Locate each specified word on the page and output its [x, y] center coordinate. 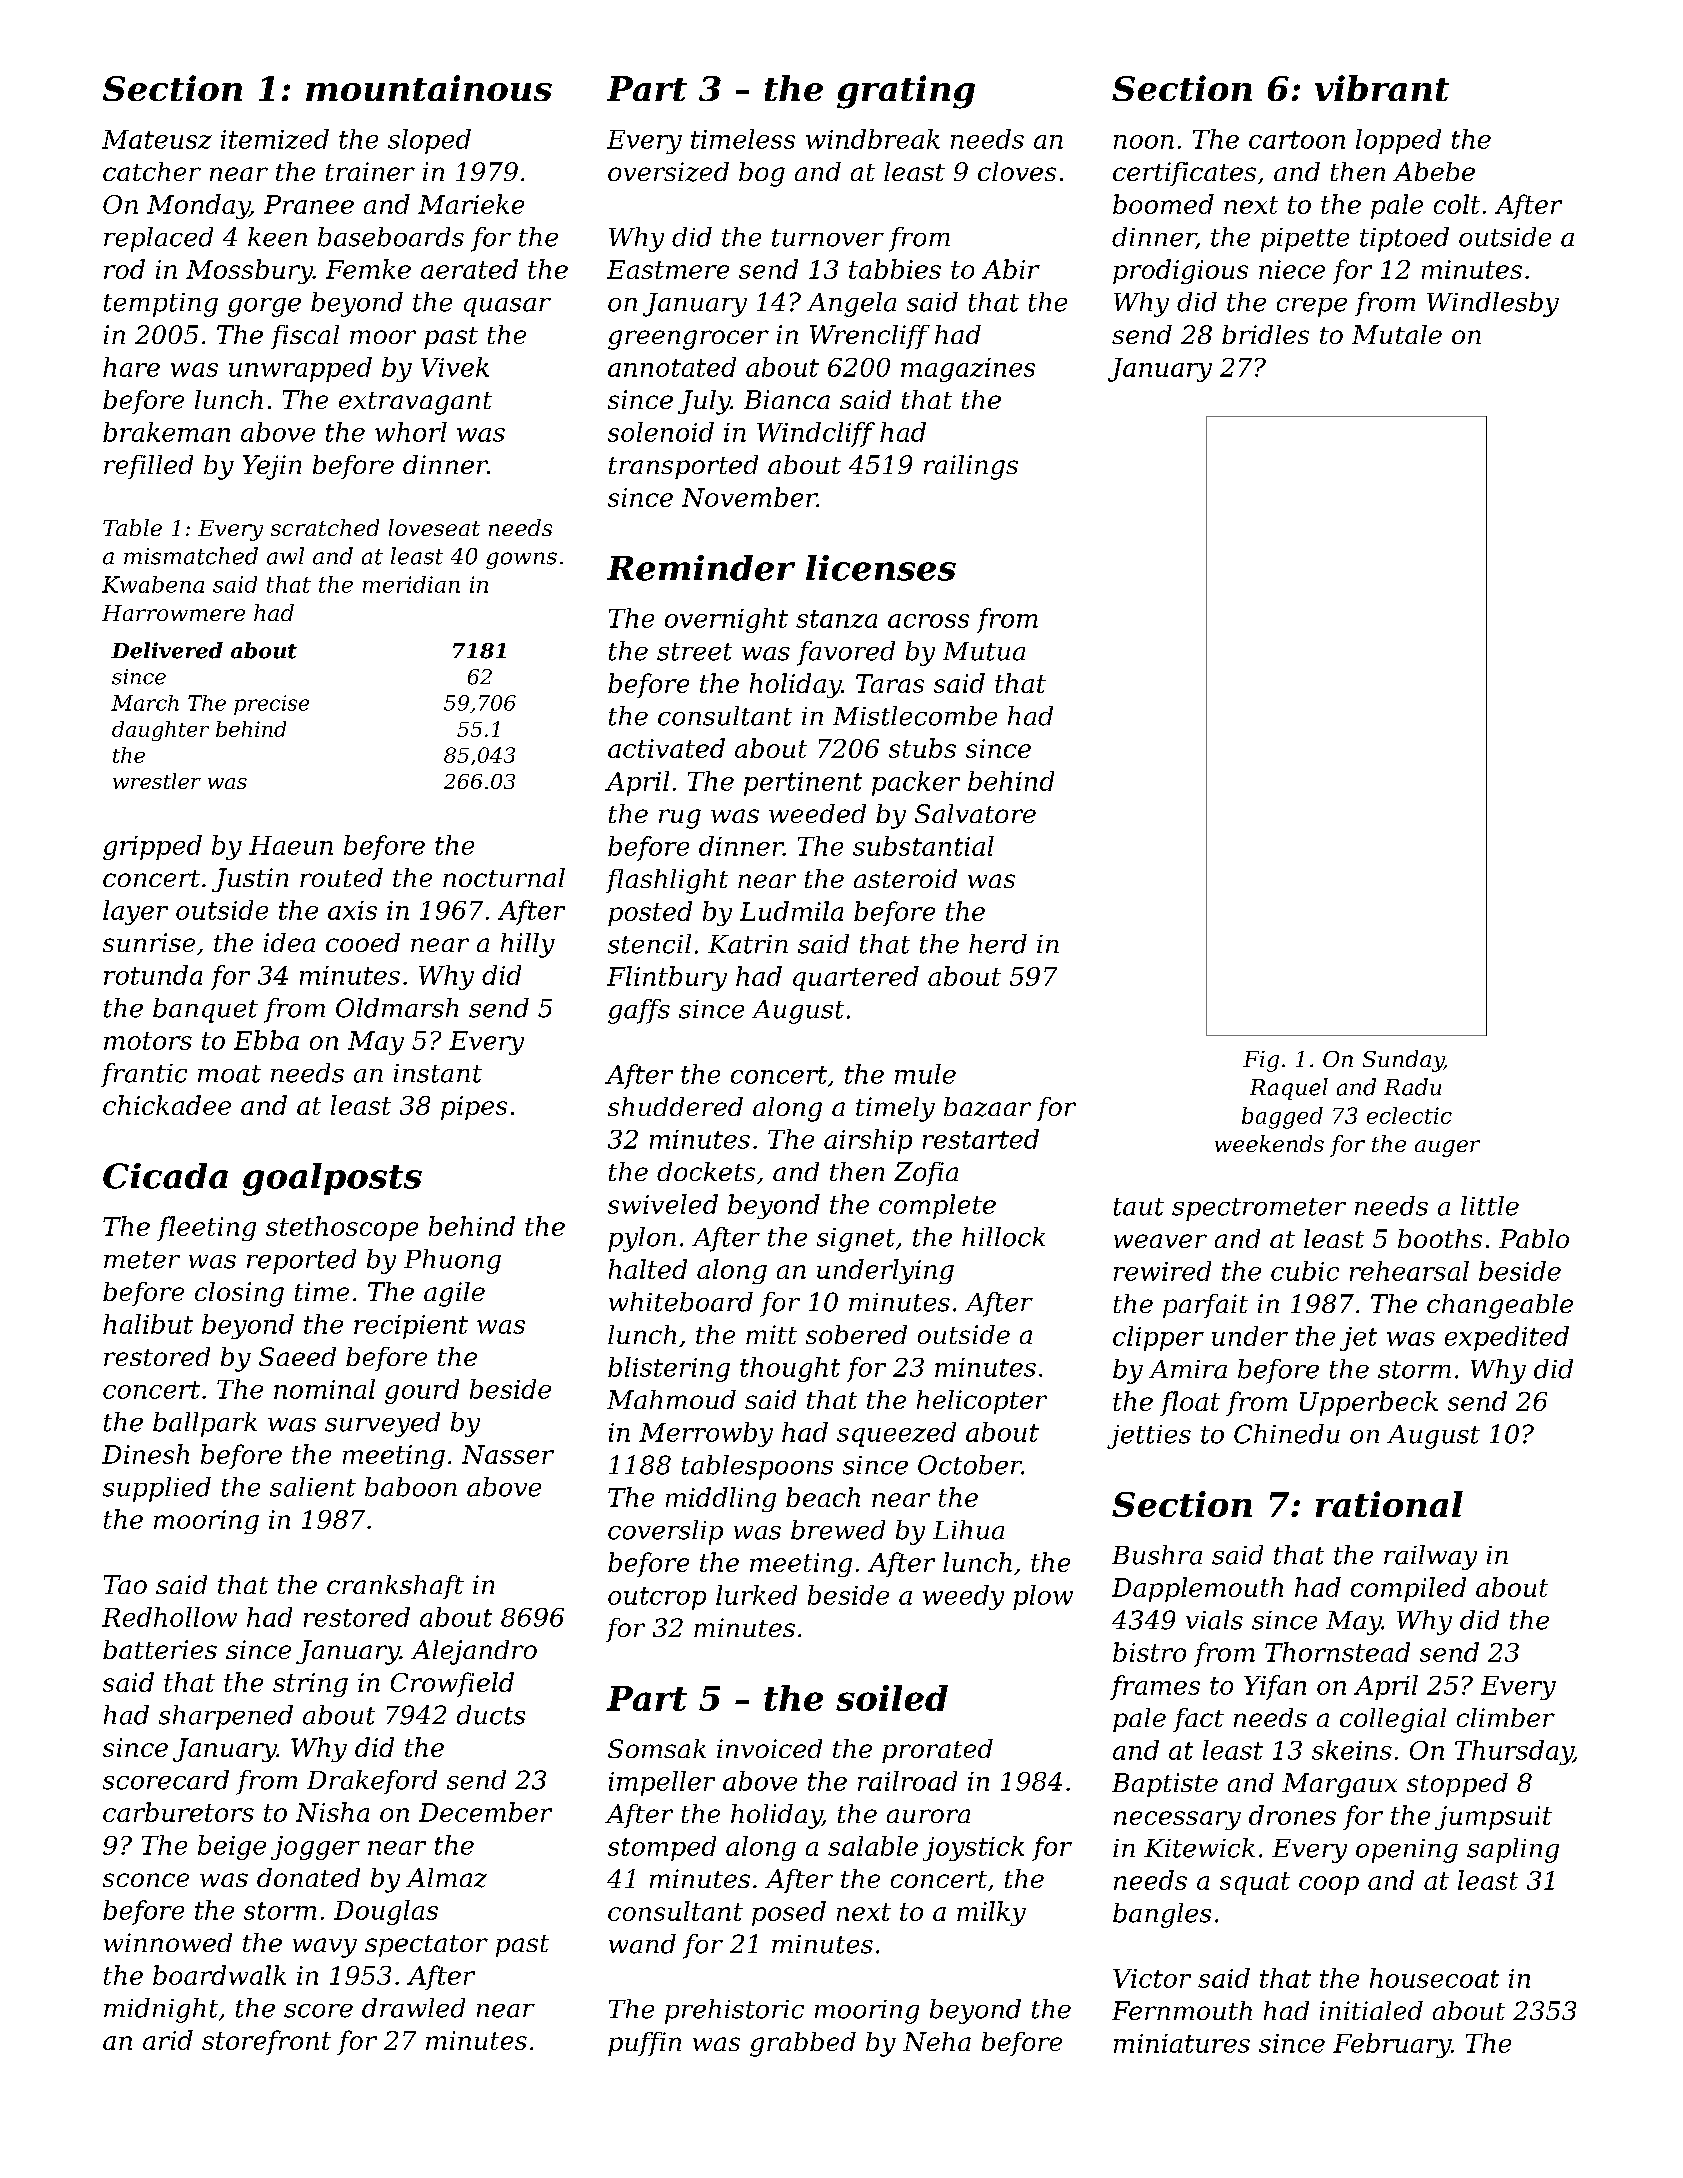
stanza [836, 619]
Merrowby [706, 1434]
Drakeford [372, 1782]
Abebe [1434, 171]
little [1490, 1206]
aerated [469, 269]
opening [1407, 1851]
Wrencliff [870, 337]
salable [873, 1846]
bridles [1265, 334]
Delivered [167, 650]
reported [301, 1261]
